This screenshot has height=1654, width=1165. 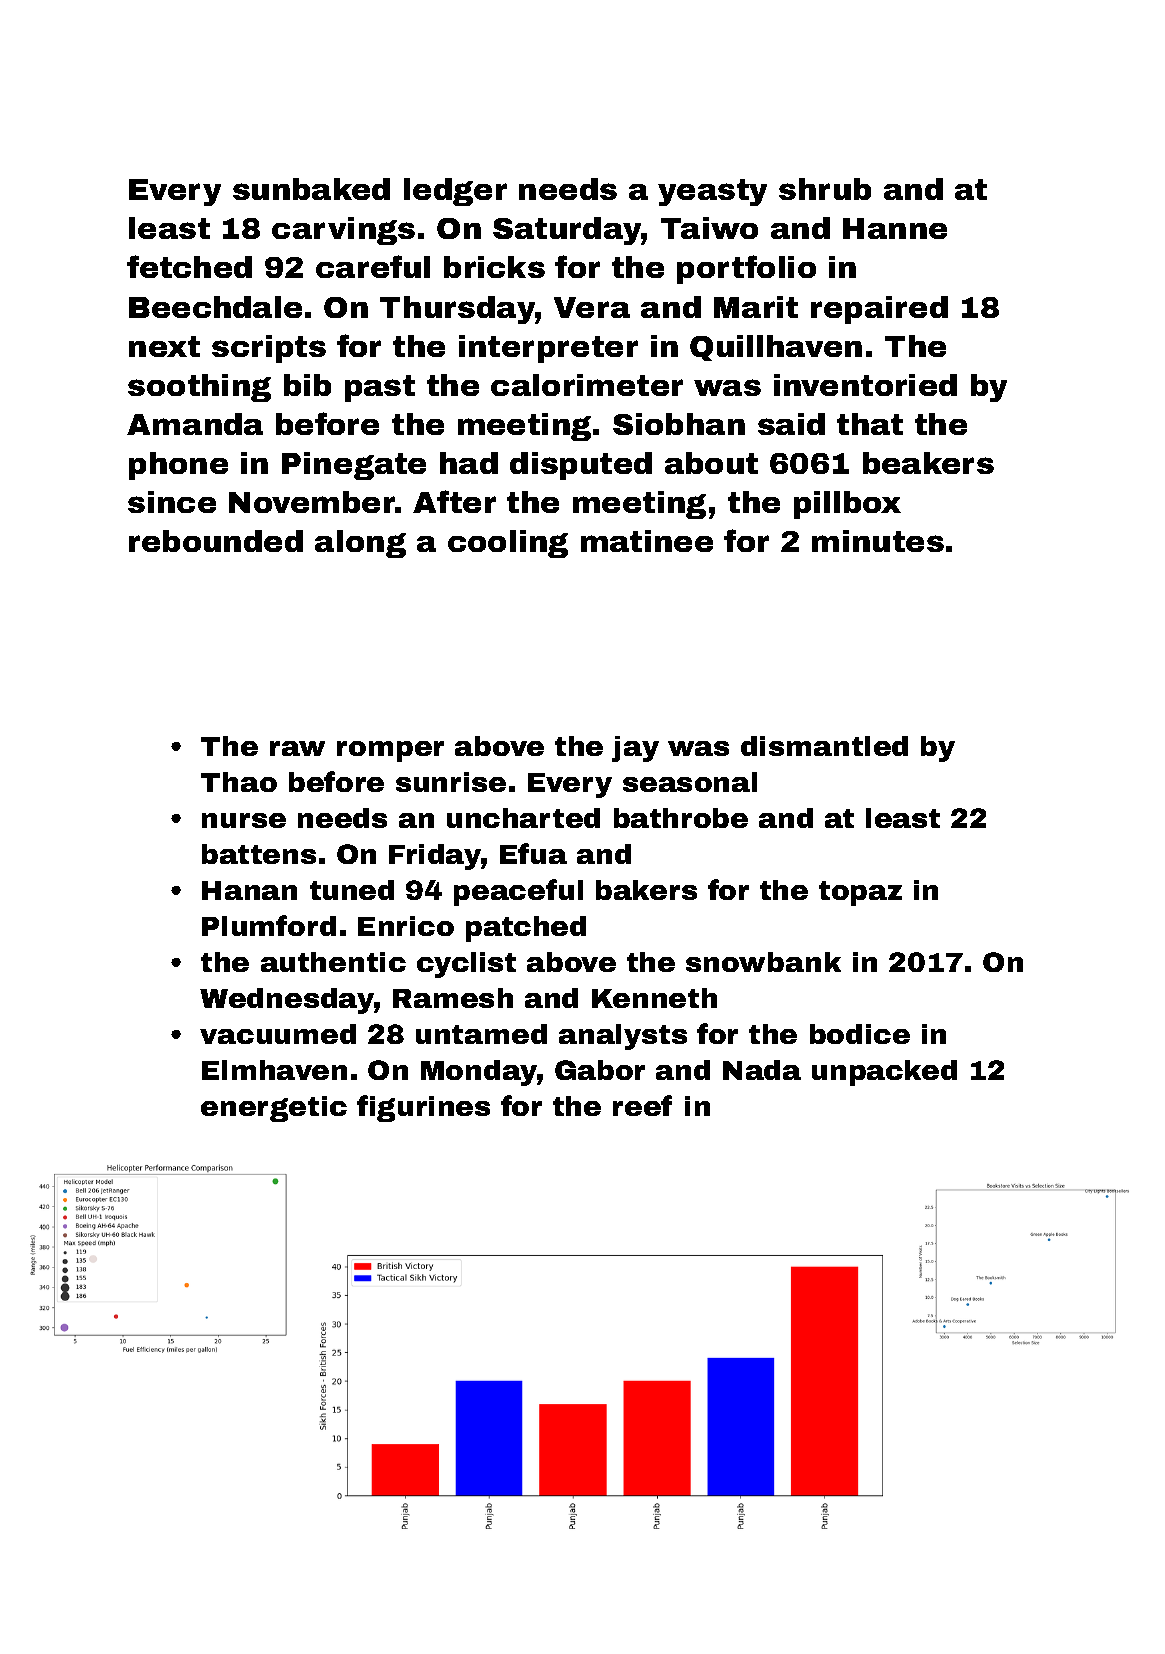 I want to click on jay, so click(x=635, y=749).
